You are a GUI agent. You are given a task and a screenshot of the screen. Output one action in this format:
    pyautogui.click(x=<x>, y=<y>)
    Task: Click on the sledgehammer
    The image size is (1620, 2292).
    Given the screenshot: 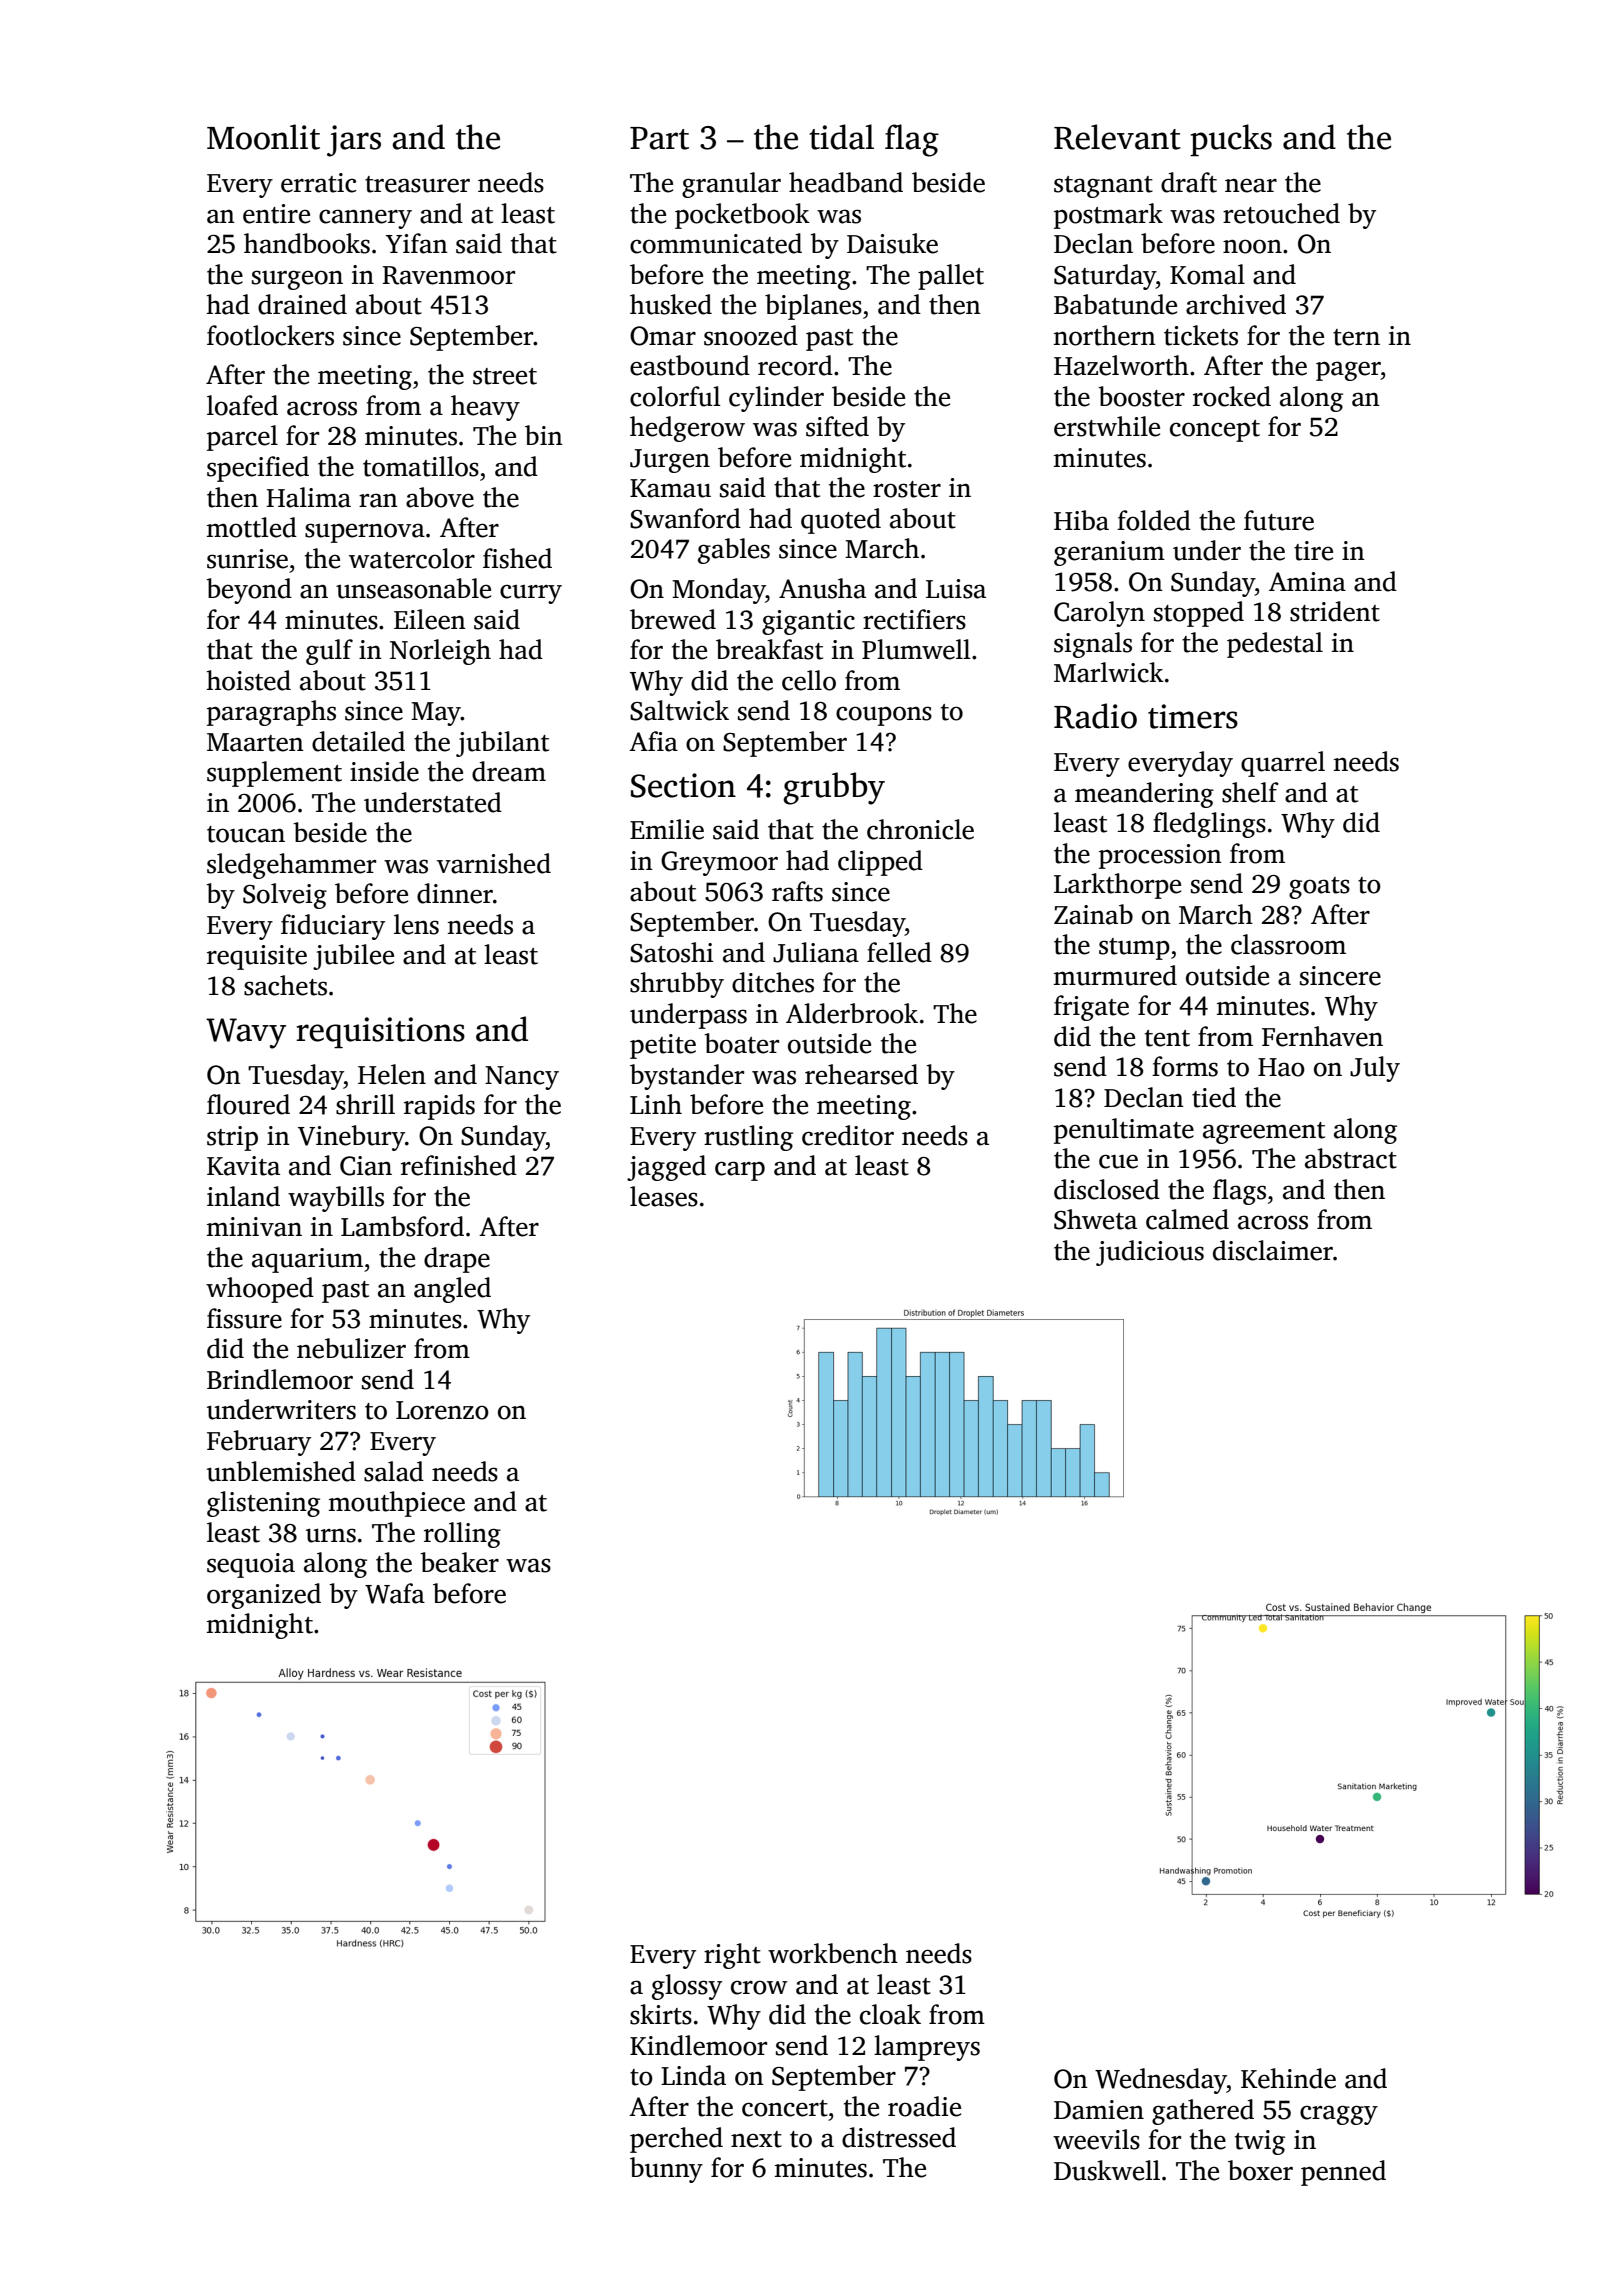 What is the action you would take?
    pyautogui.click(x=291, y=866)
